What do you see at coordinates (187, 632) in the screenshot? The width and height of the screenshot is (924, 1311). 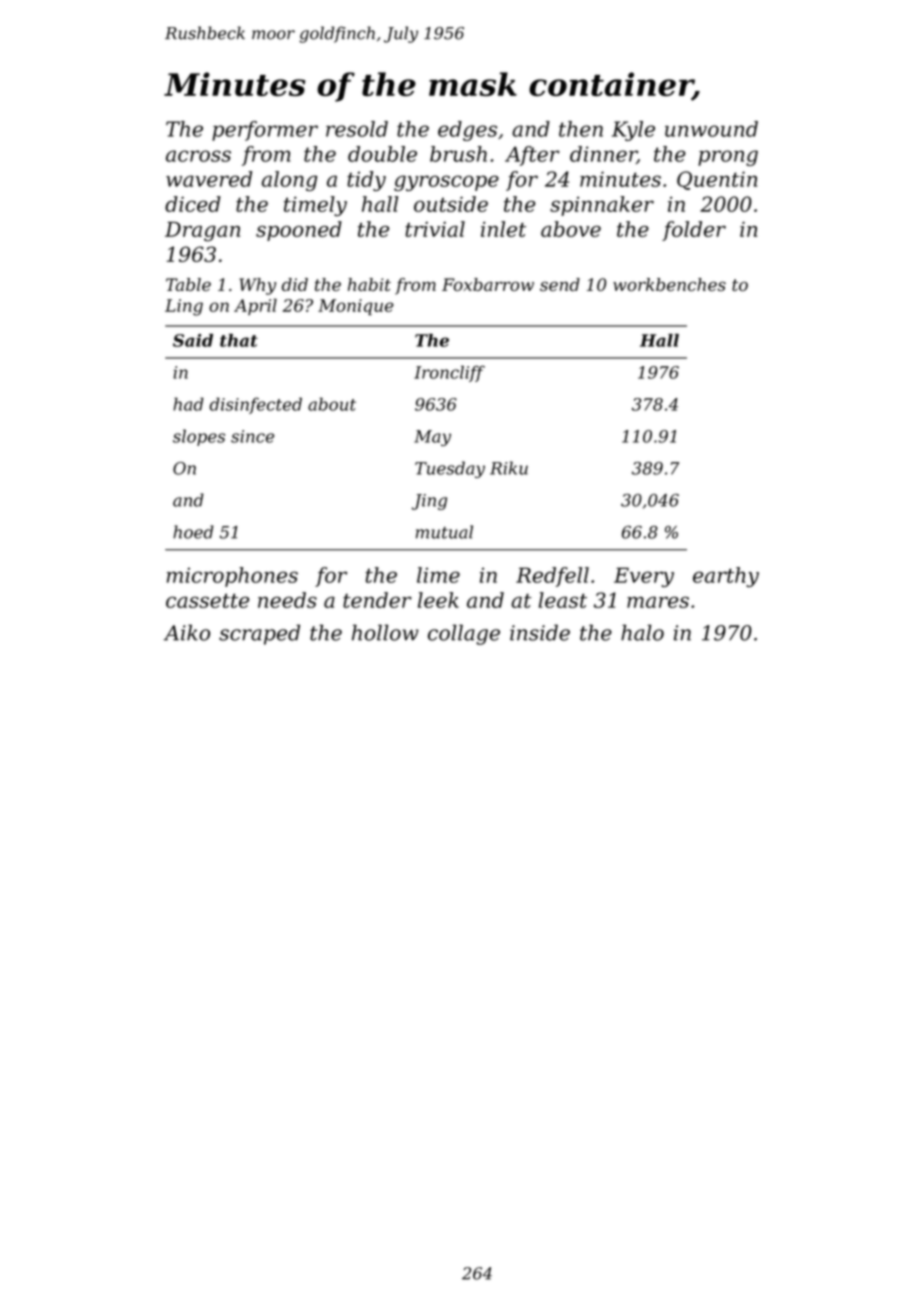 I see `Aiko` at bounding box center [187, 632].
